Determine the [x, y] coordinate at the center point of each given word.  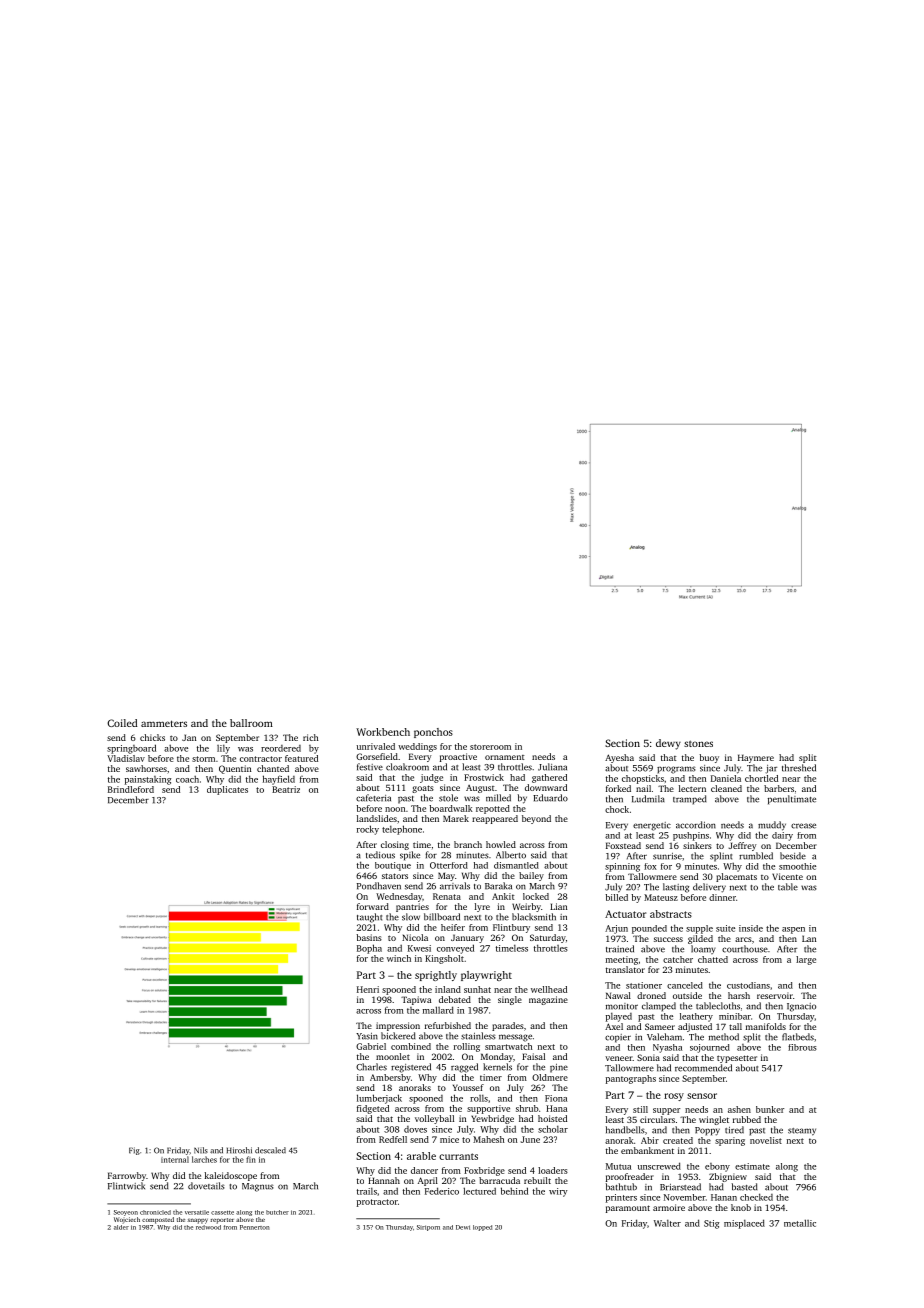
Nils [201, 1150]
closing [395, 845]
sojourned [710, 1048]
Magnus [257, 1187]
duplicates [227, 790]
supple [699, 929]
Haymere [756, 758]
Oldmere [550, 1077]
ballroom [251, 723]
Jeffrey [742, 846]
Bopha [369, 949]
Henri [368, 989]
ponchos [433, 733]
